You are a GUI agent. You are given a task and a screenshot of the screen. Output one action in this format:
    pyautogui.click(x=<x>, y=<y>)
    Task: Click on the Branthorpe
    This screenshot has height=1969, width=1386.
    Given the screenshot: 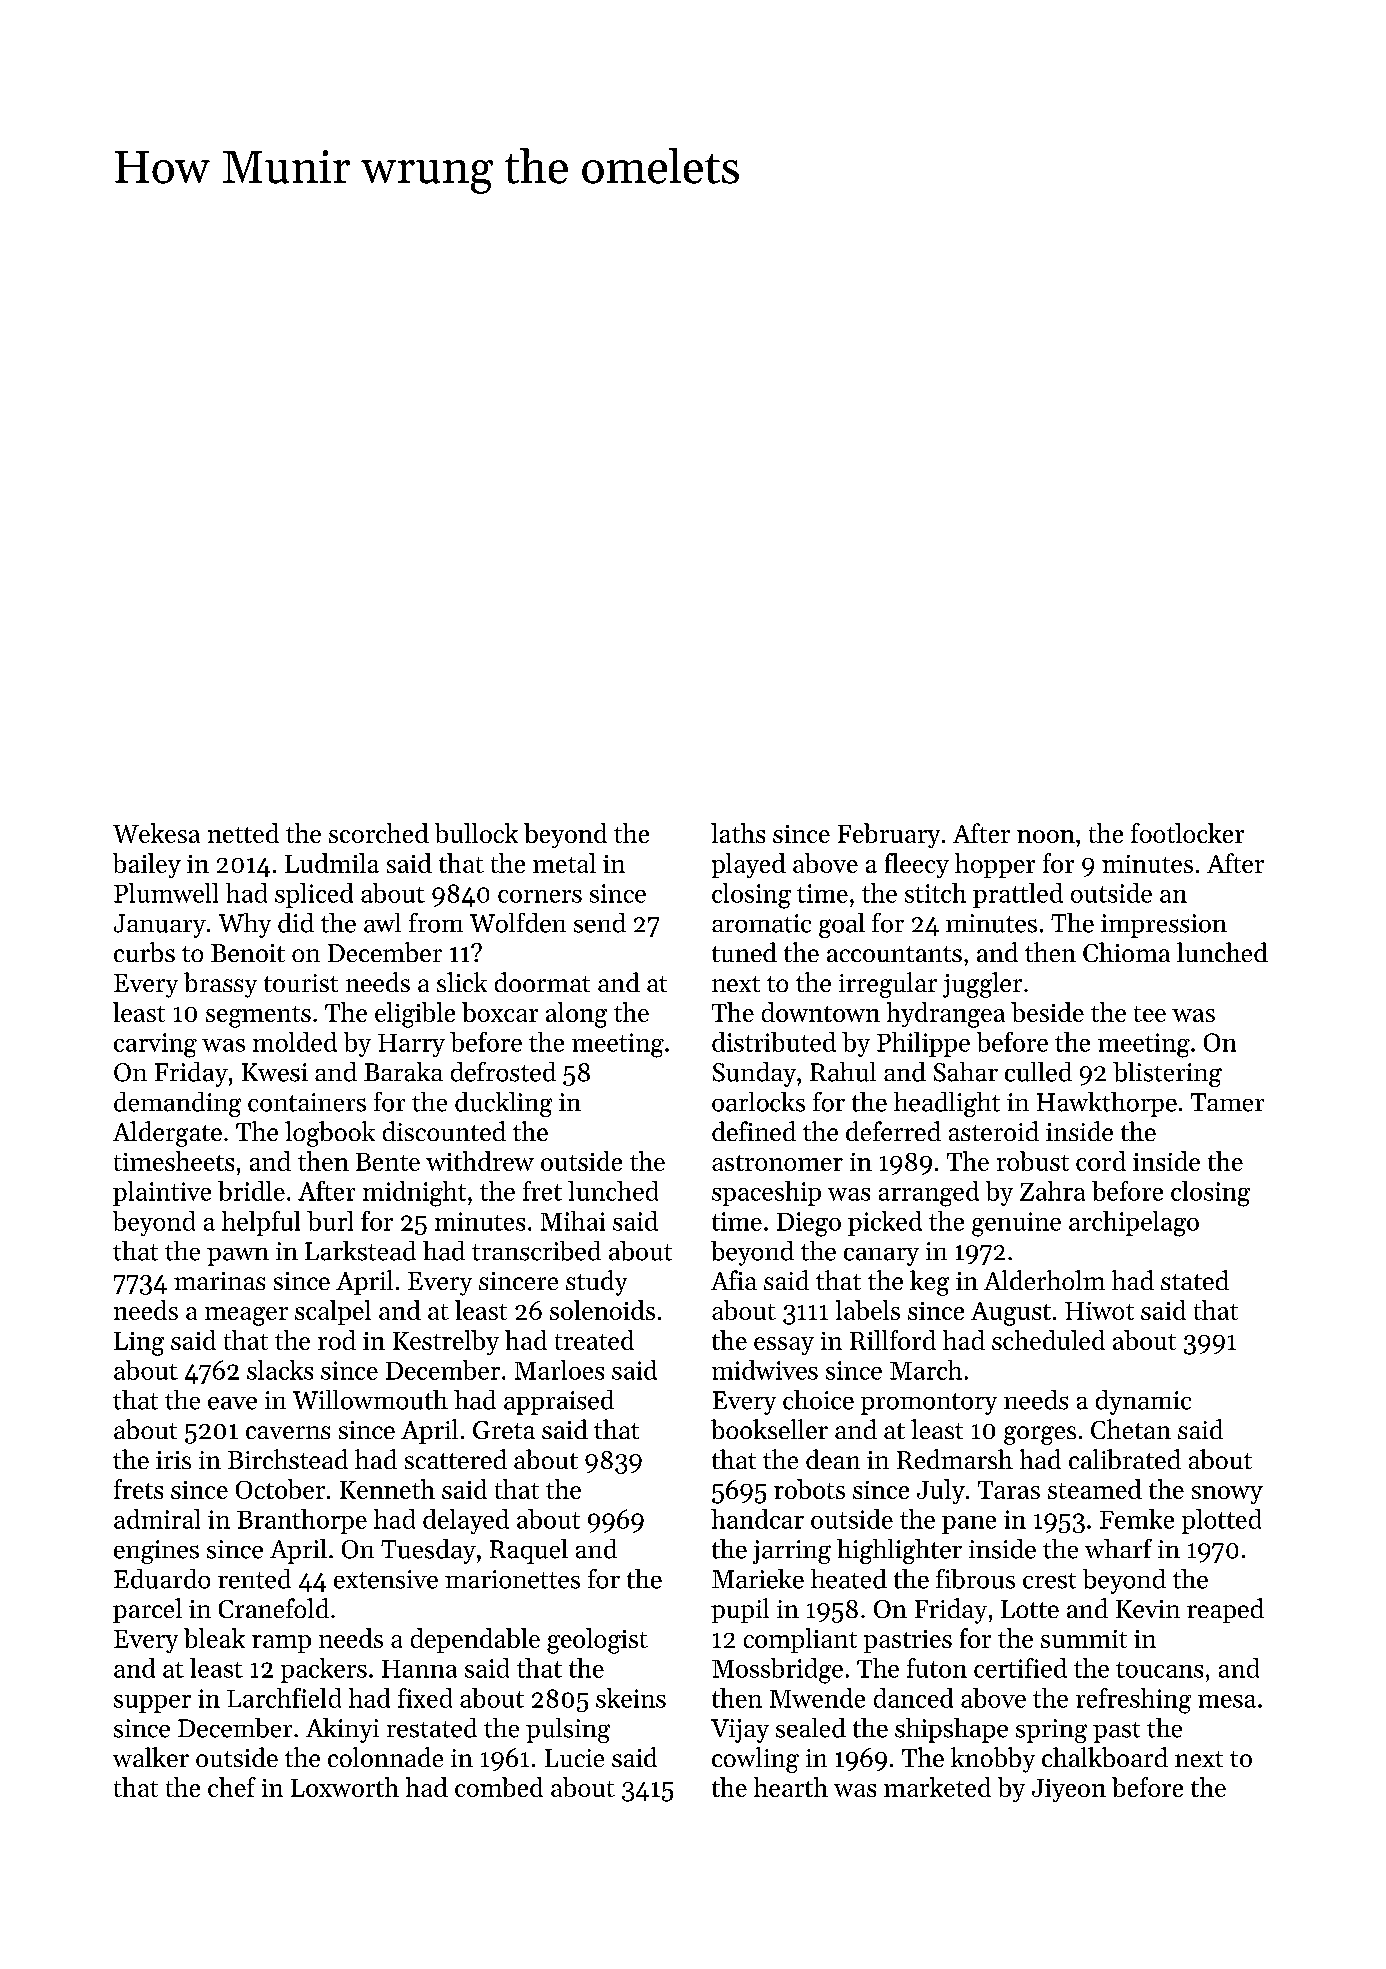 What is the action you would take?
    pyautogui.click(x=302, y=1521)
